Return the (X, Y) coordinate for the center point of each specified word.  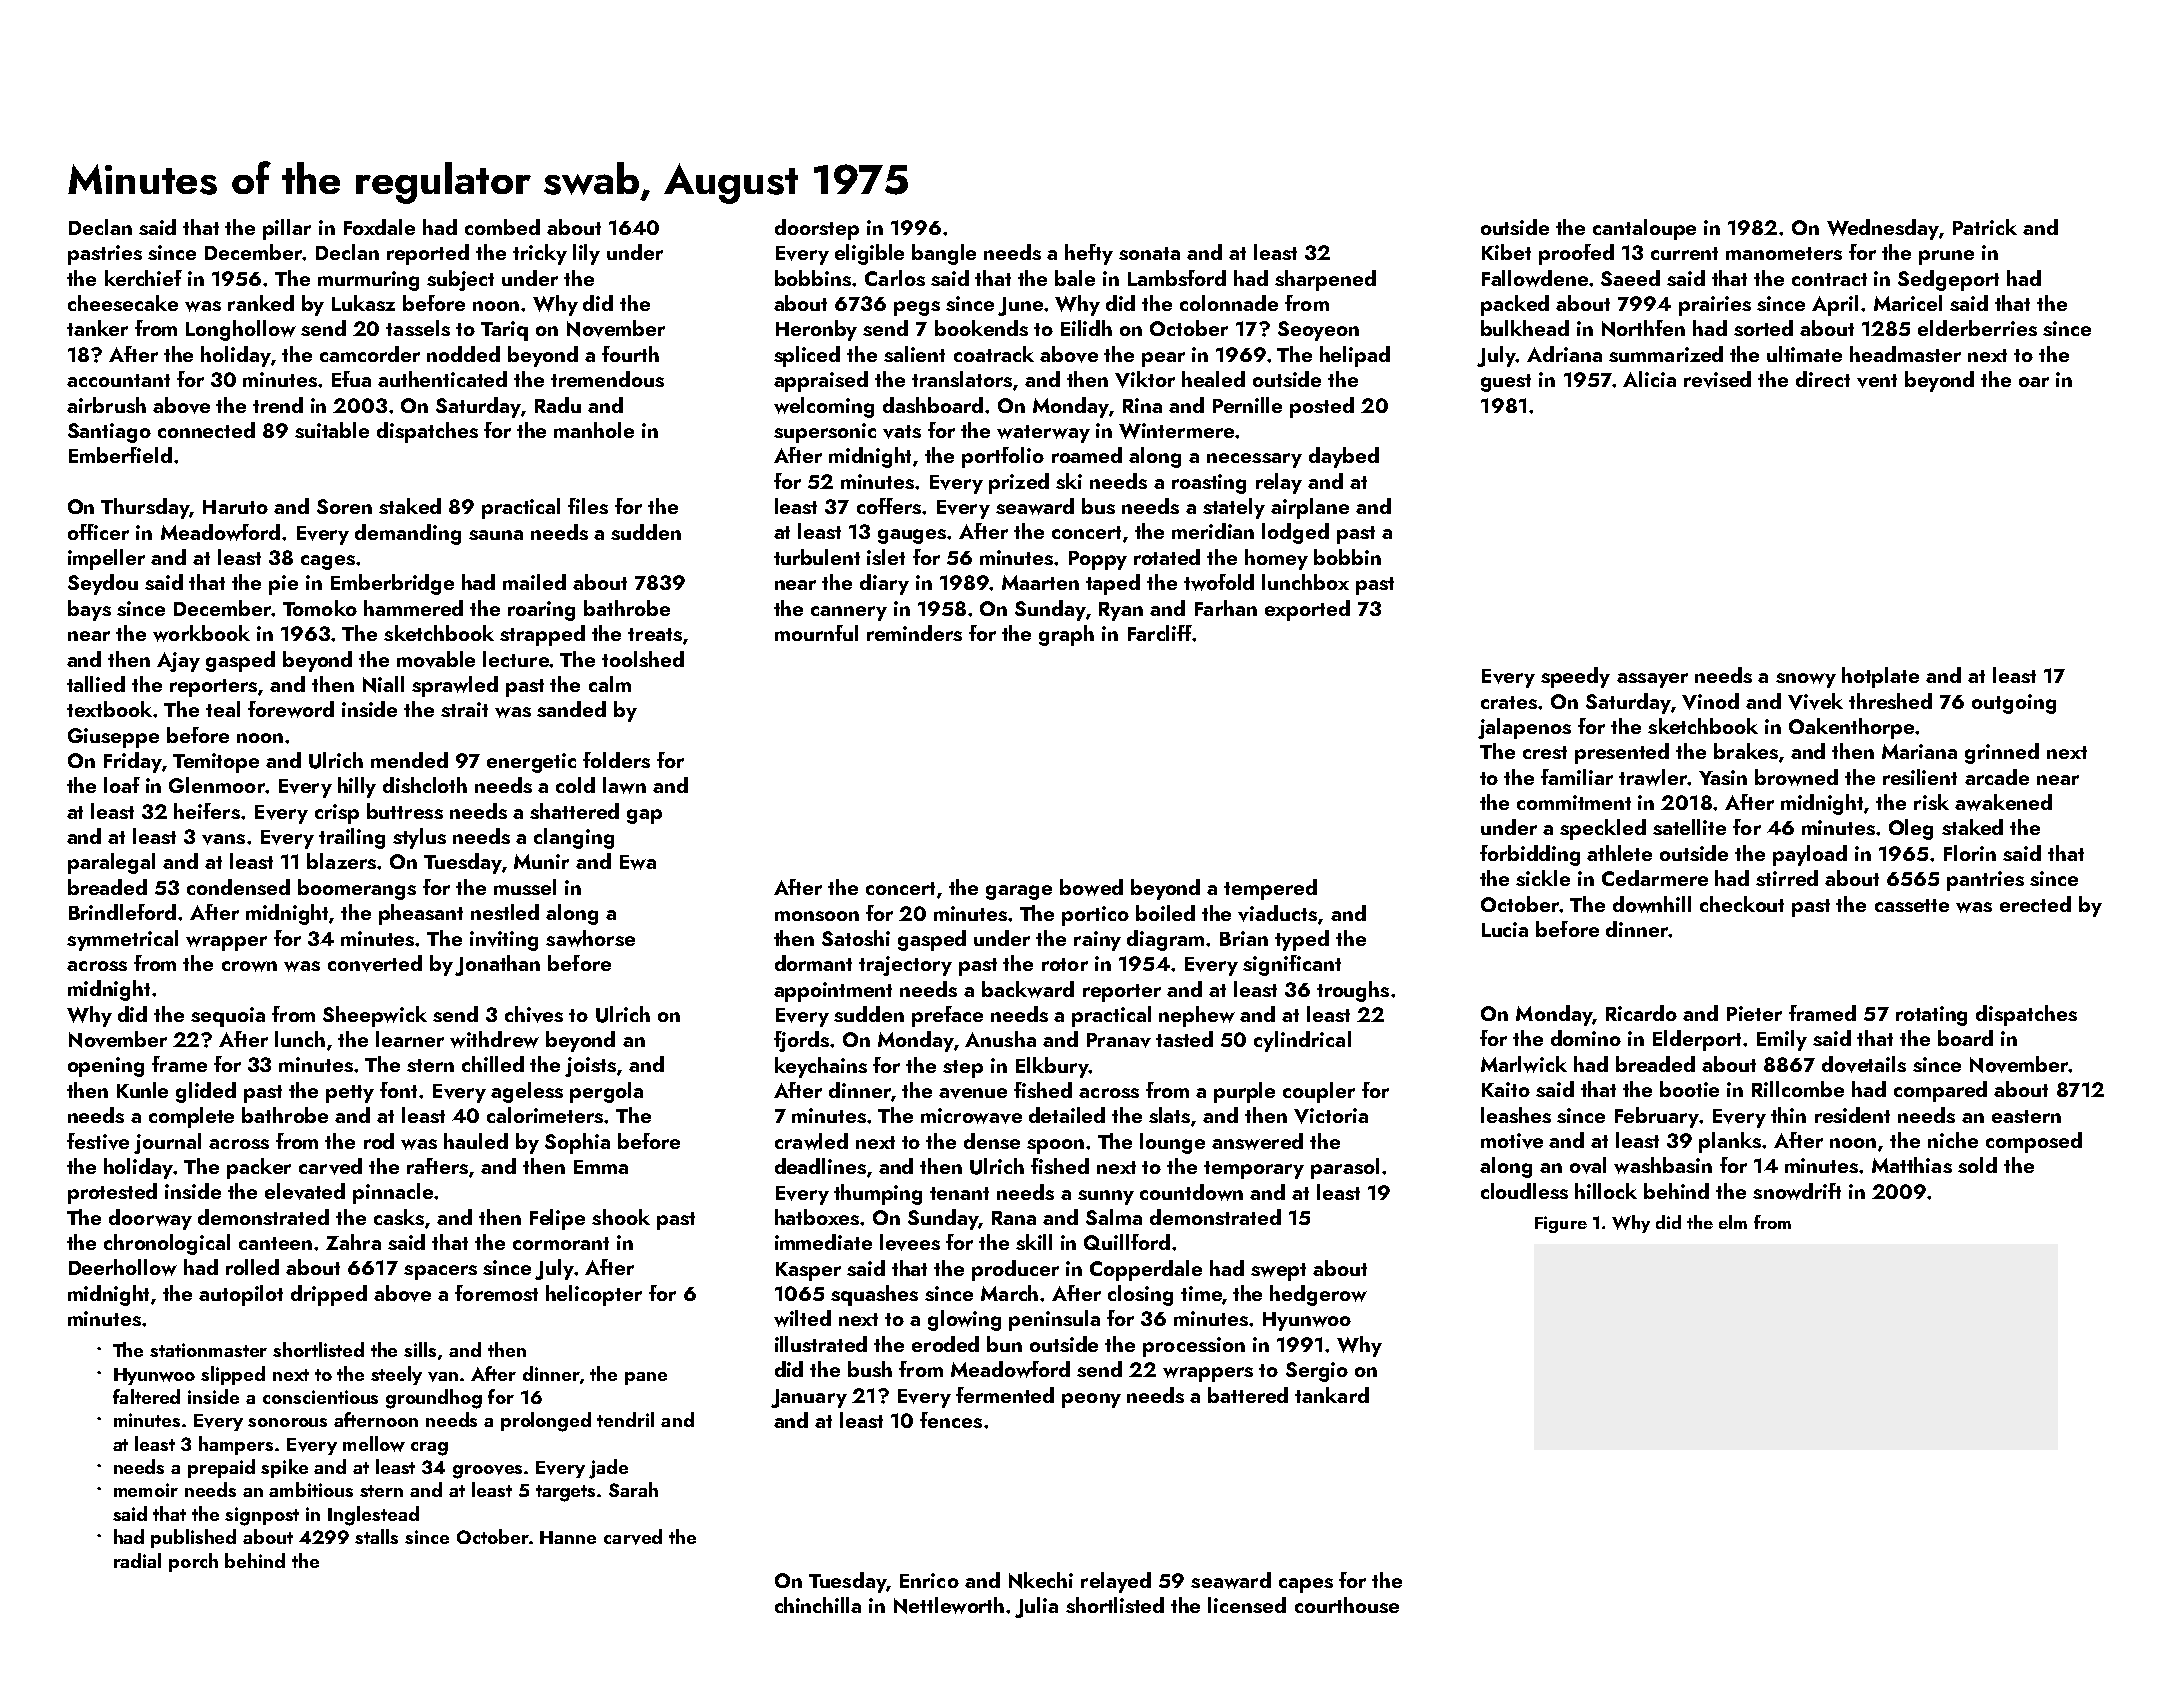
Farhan (1226, 608)
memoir (146, 1490)
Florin (1970, 853)
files (588, 506)
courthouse (1347, 1605)
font (398, 1090)
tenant (959, 1193)
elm (1733, 1222)
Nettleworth (949, 1605)
